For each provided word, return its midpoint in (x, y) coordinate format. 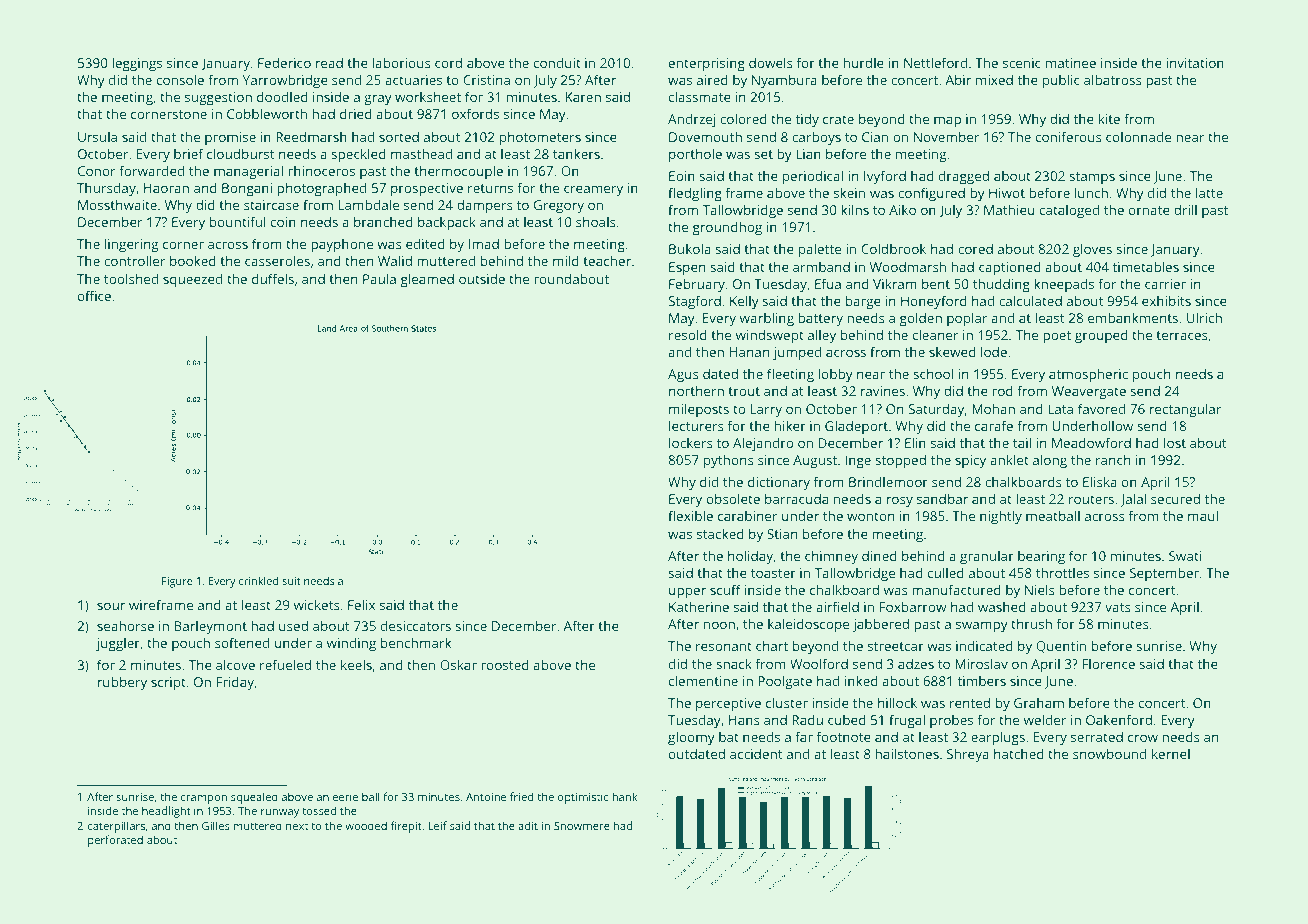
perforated (115, 841)
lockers (691, 442)
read (329, 63)
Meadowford (1091, 442)
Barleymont (211, 627)
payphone (342, 245)
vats (1118, 607)
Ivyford (885, 177)
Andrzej (691, 120)
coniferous (1069, 136)
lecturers (696, 425)
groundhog (727, 228)
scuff (725, 589)
